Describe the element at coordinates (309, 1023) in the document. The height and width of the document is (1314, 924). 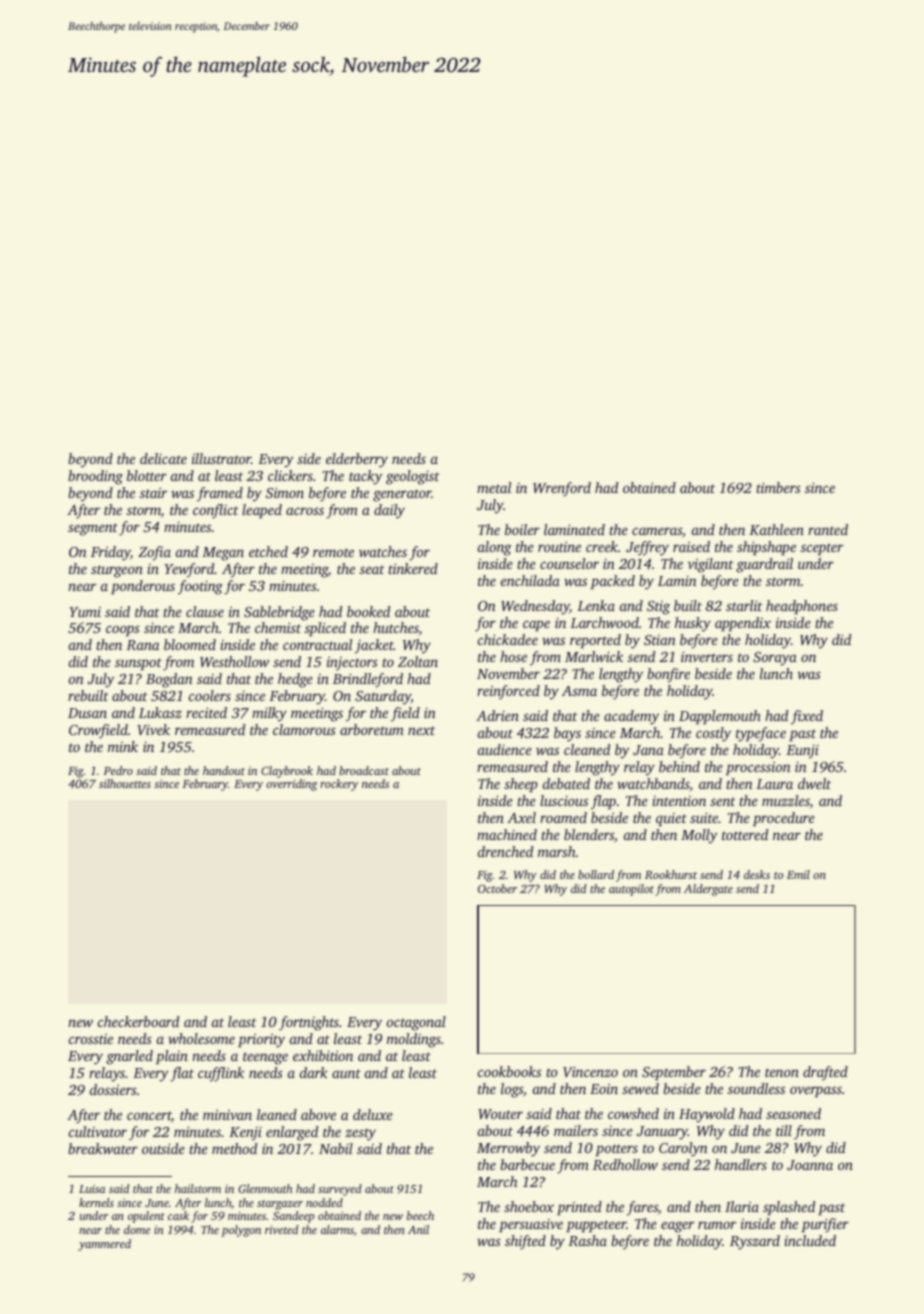
I see `fortnights` at that location.
